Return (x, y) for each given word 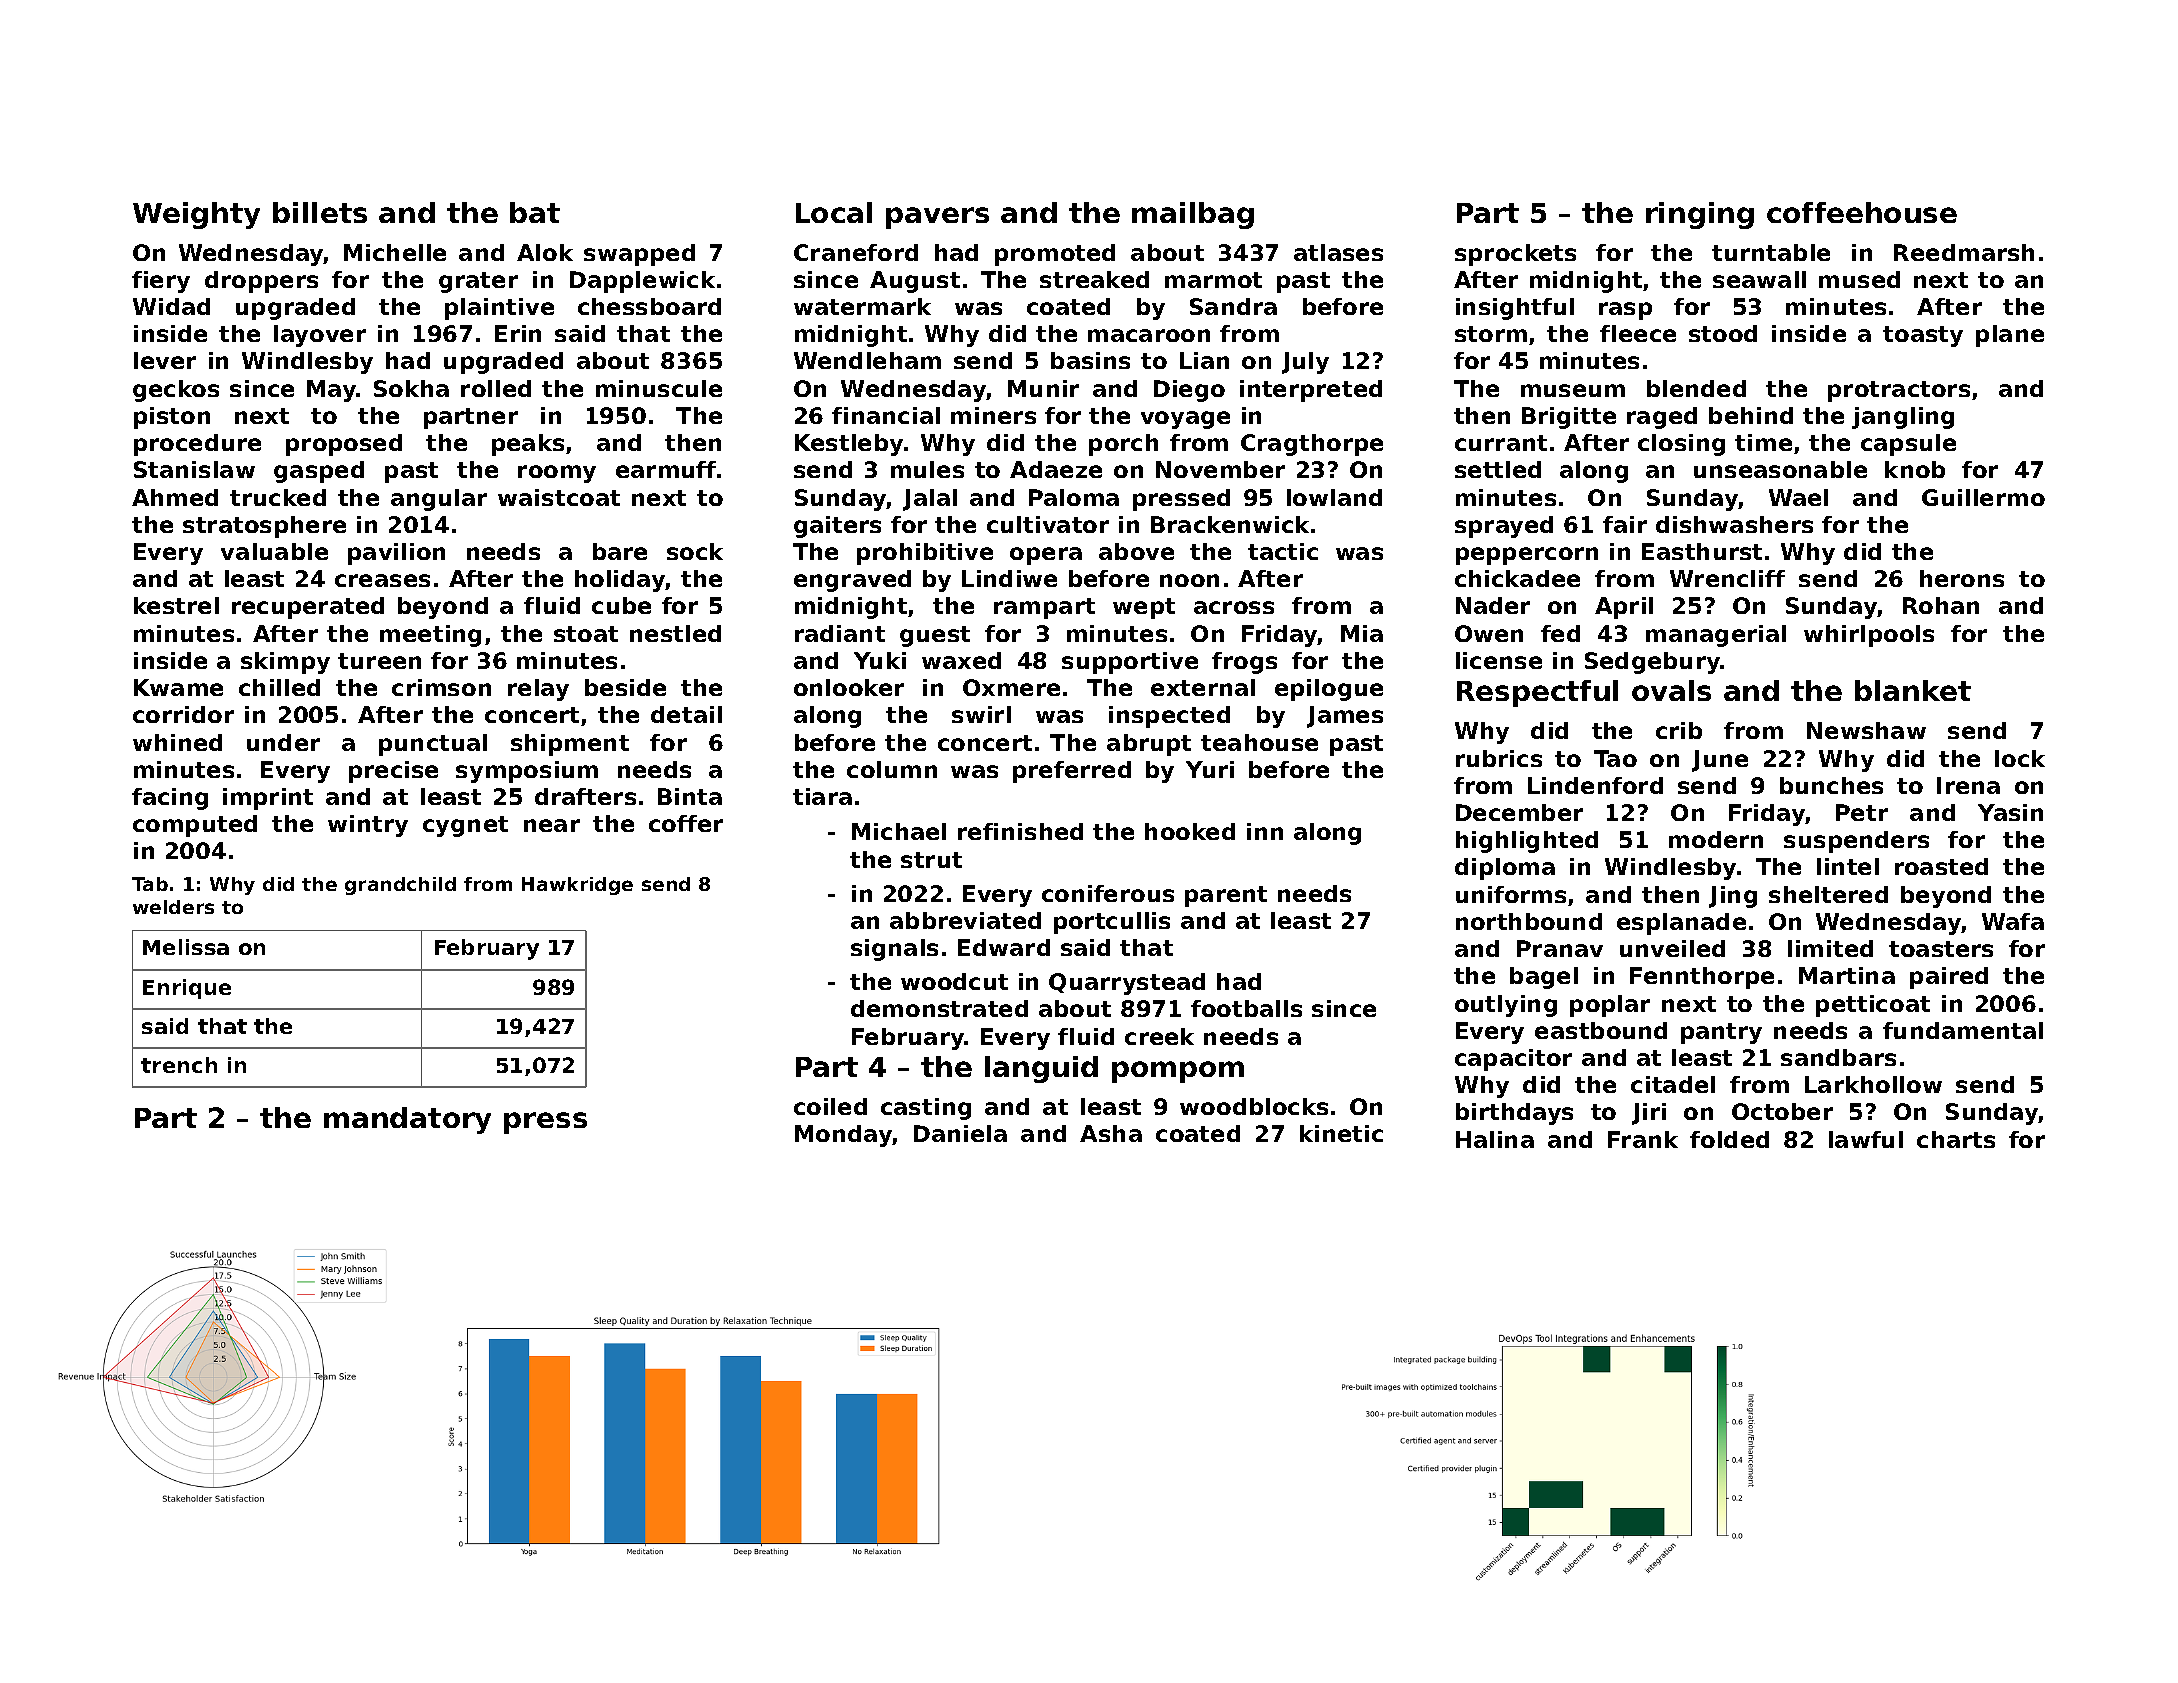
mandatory (407, 1120)
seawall (1759, 279)
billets (320, 212)
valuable (274, 551)
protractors (1899, 391)
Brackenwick (1230, 524)
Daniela (960, 1133)
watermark (862, 306)
